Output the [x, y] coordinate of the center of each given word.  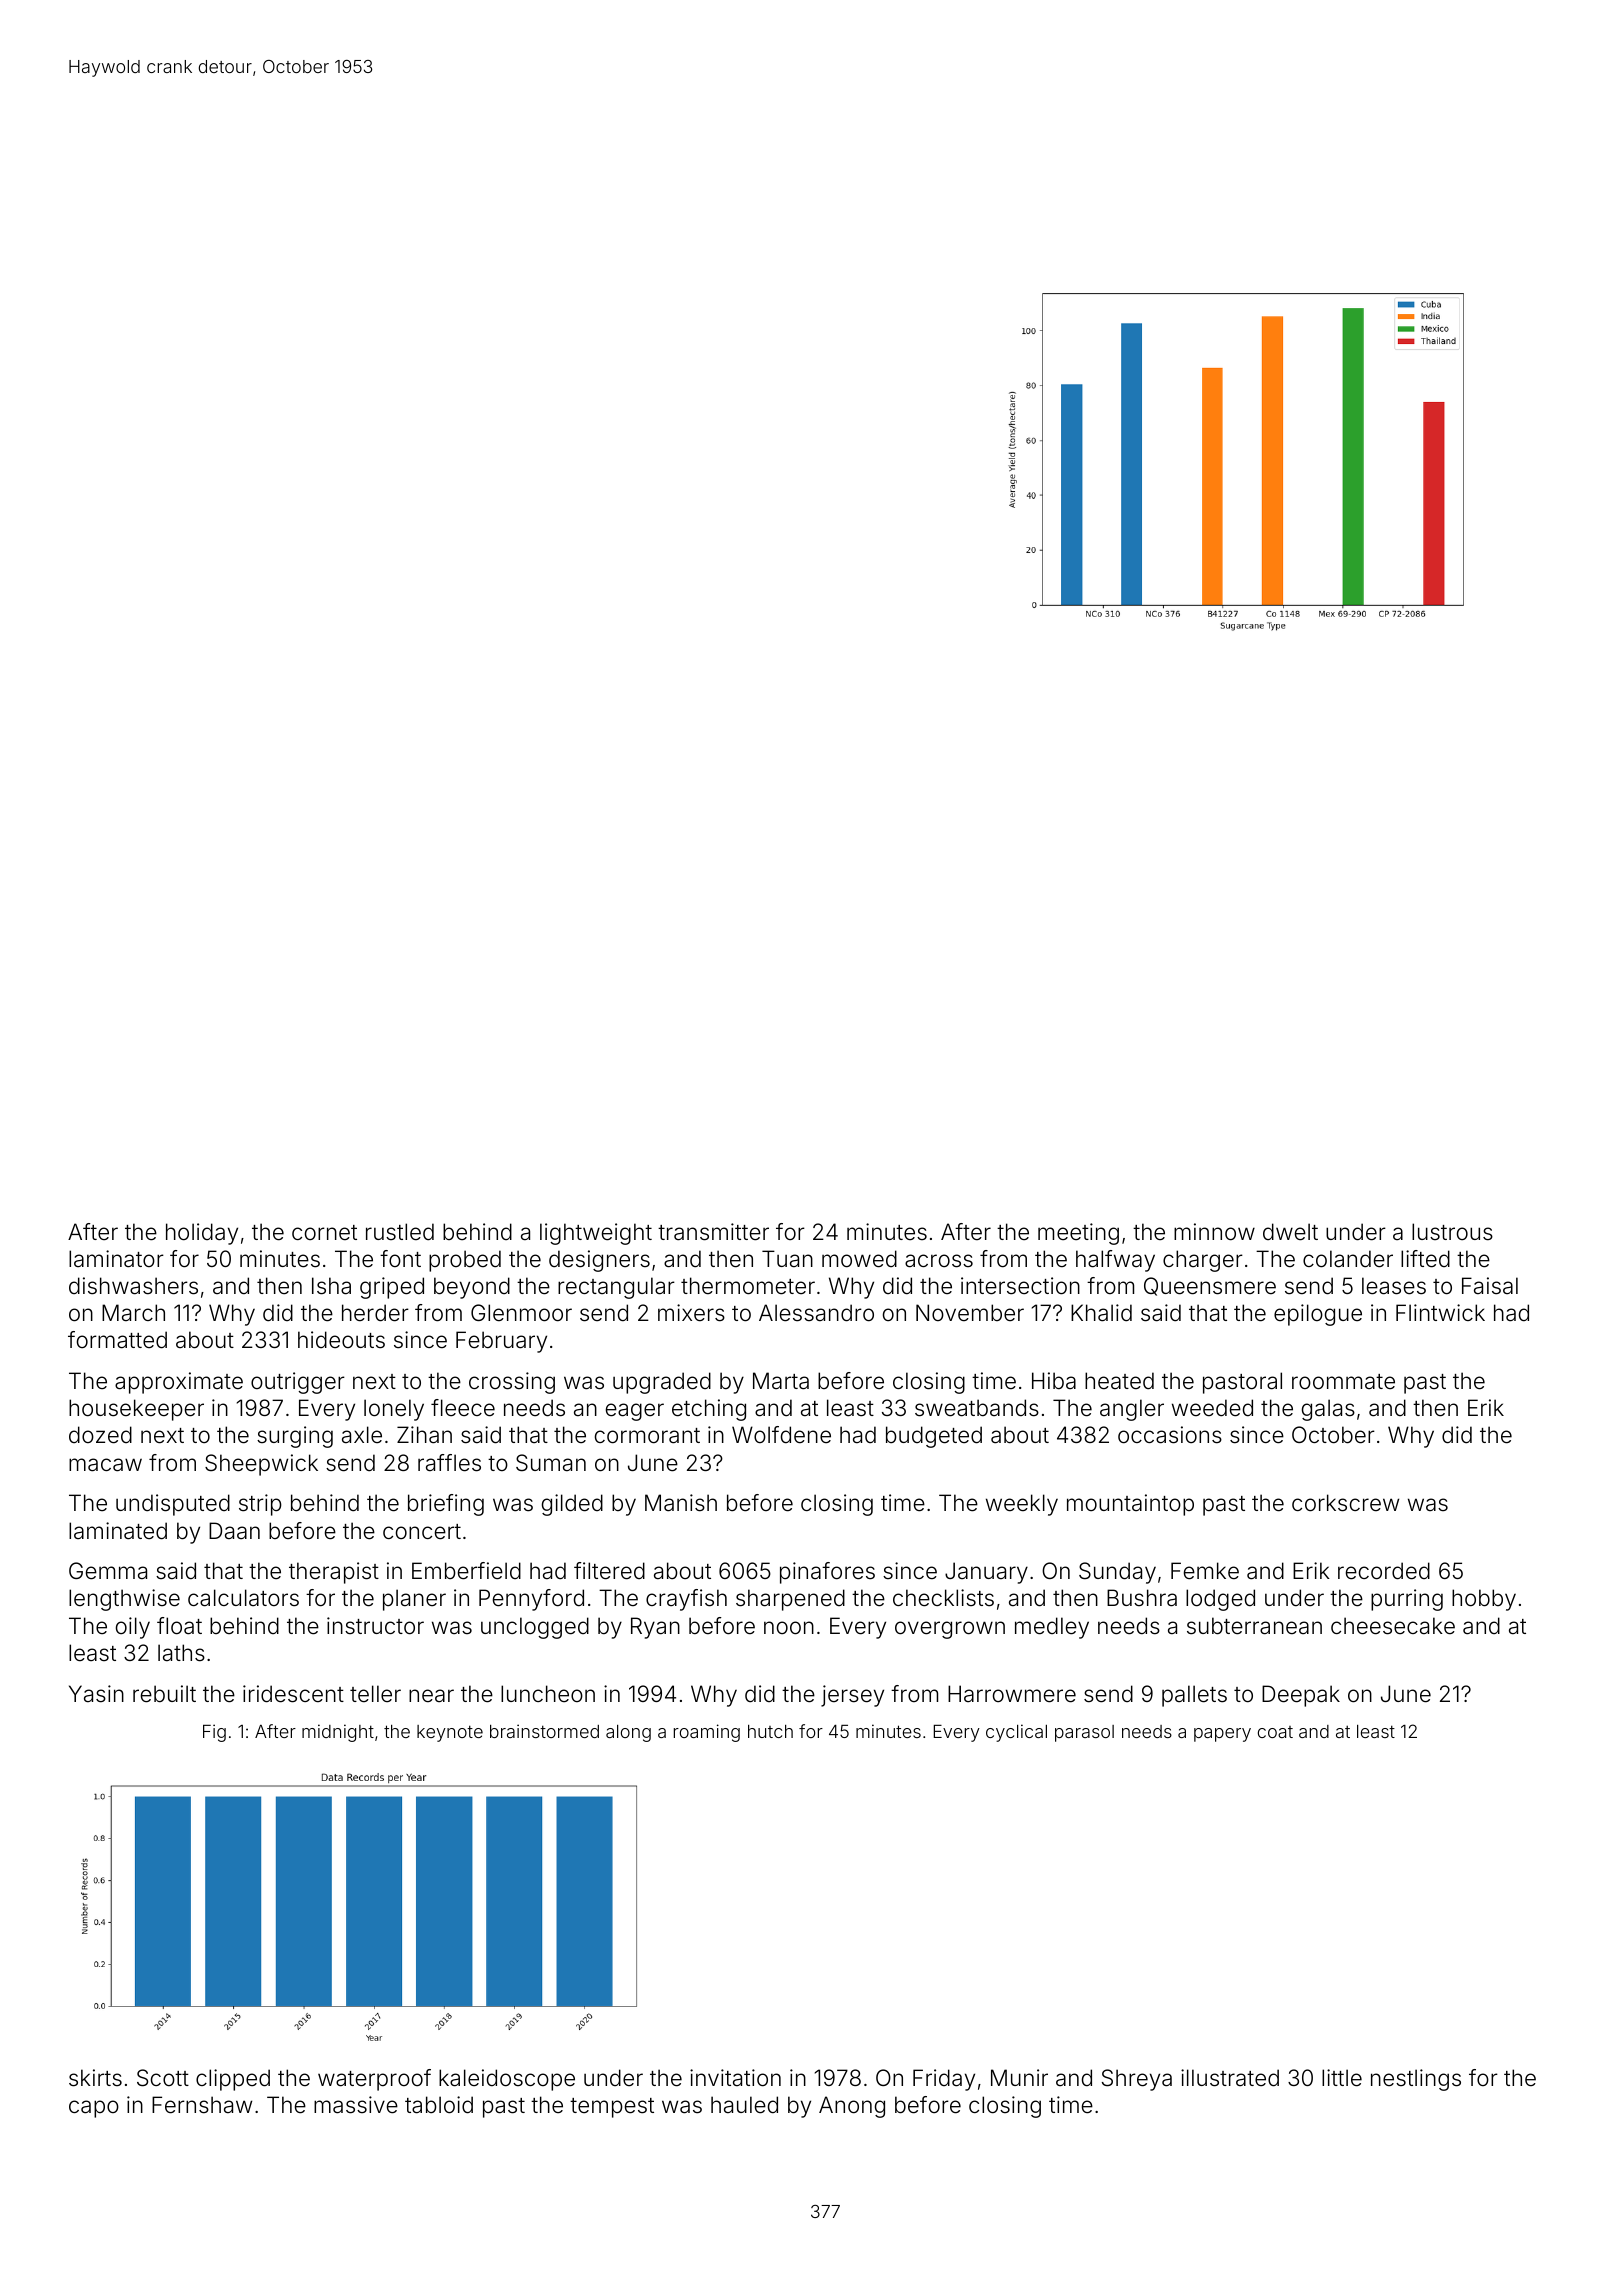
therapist [334, 1573]
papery [1222, 1735]
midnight [338, 1733]
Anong [852, 2107]
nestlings [1416, 2080]
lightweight [596, 1234]
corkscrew [1345, 1503]
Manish [681, 1503]
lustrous [1452, 1232]
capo [94, 2109]
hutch [770, 1731]
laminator [116, 1259]
